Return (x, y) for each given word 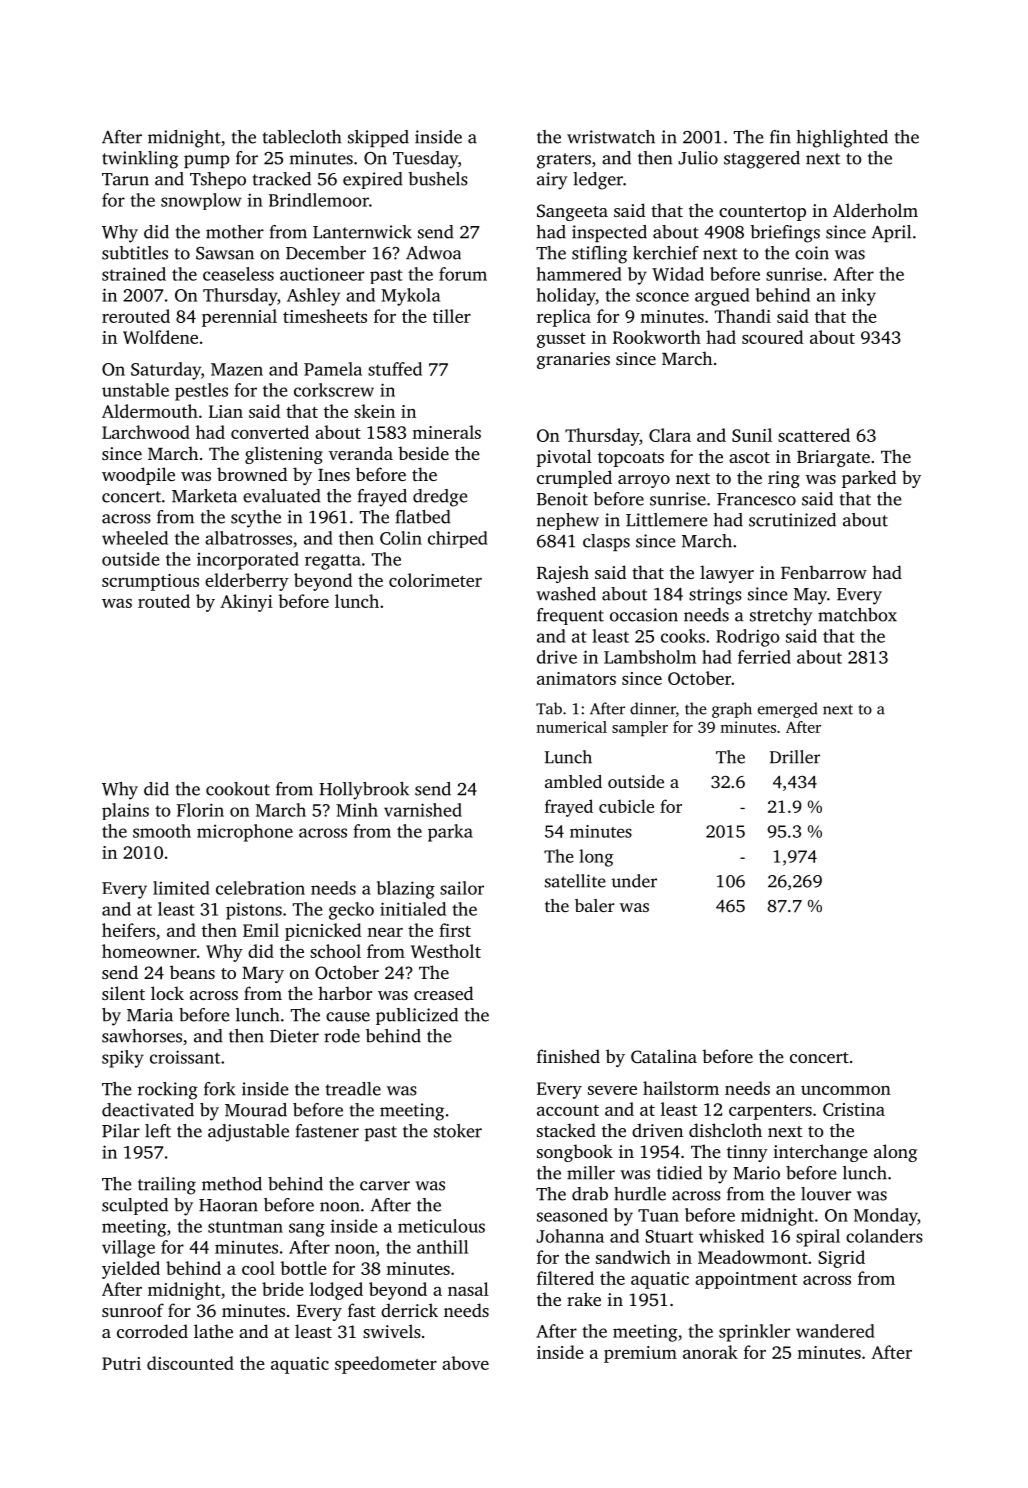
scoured (772, 337)
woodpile (138, 476)
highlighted (842, 139)
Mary (263, 975)
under (634, 881)
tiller (452, 316)
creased (443, 993)
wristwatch (611, 137)
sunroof (133, 1310)
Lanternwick (362, 232)
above (465, 1363)
